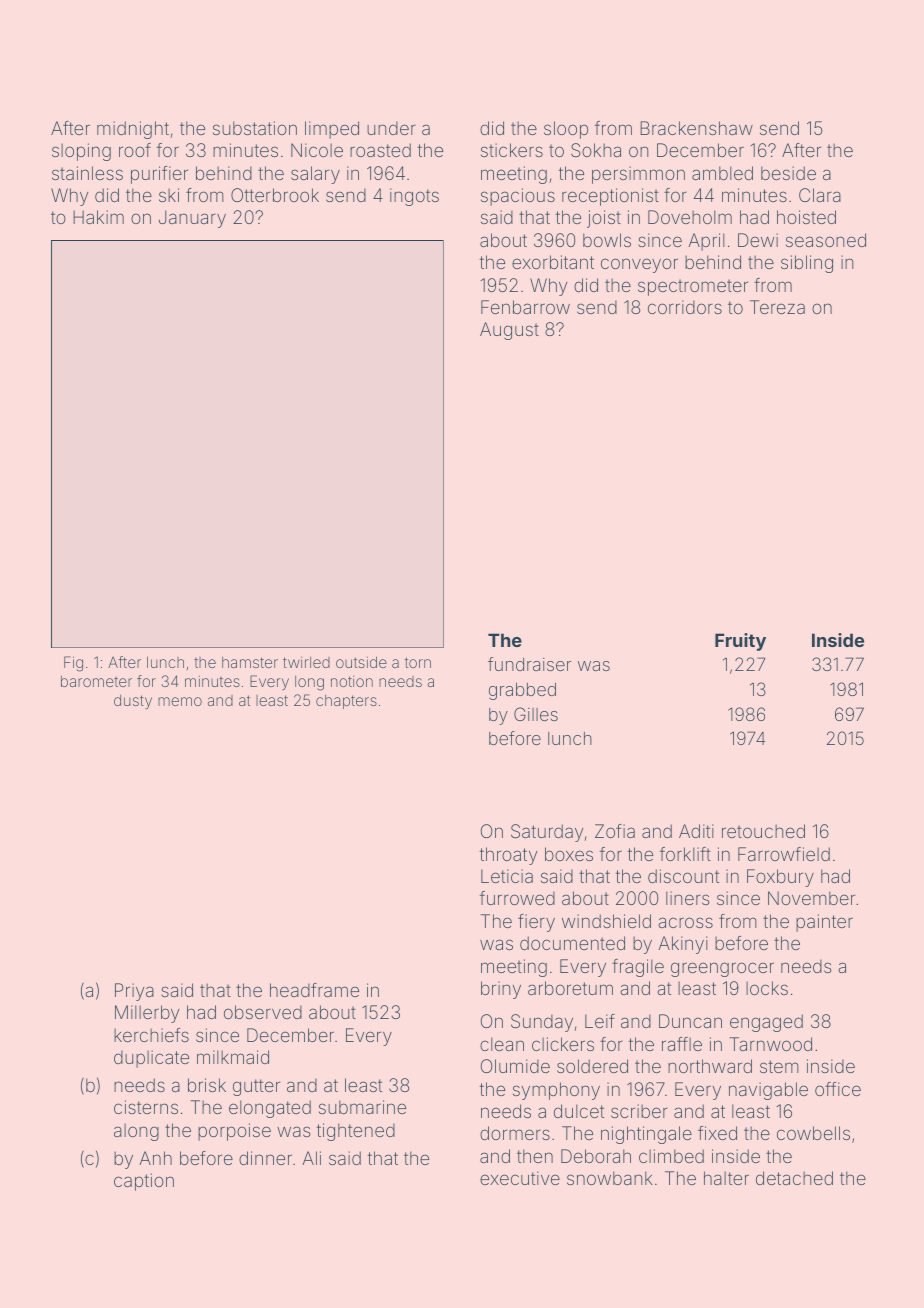  Describe the element at coordinates (414, 197) in the screenshot. I see `ingots` at that location.
